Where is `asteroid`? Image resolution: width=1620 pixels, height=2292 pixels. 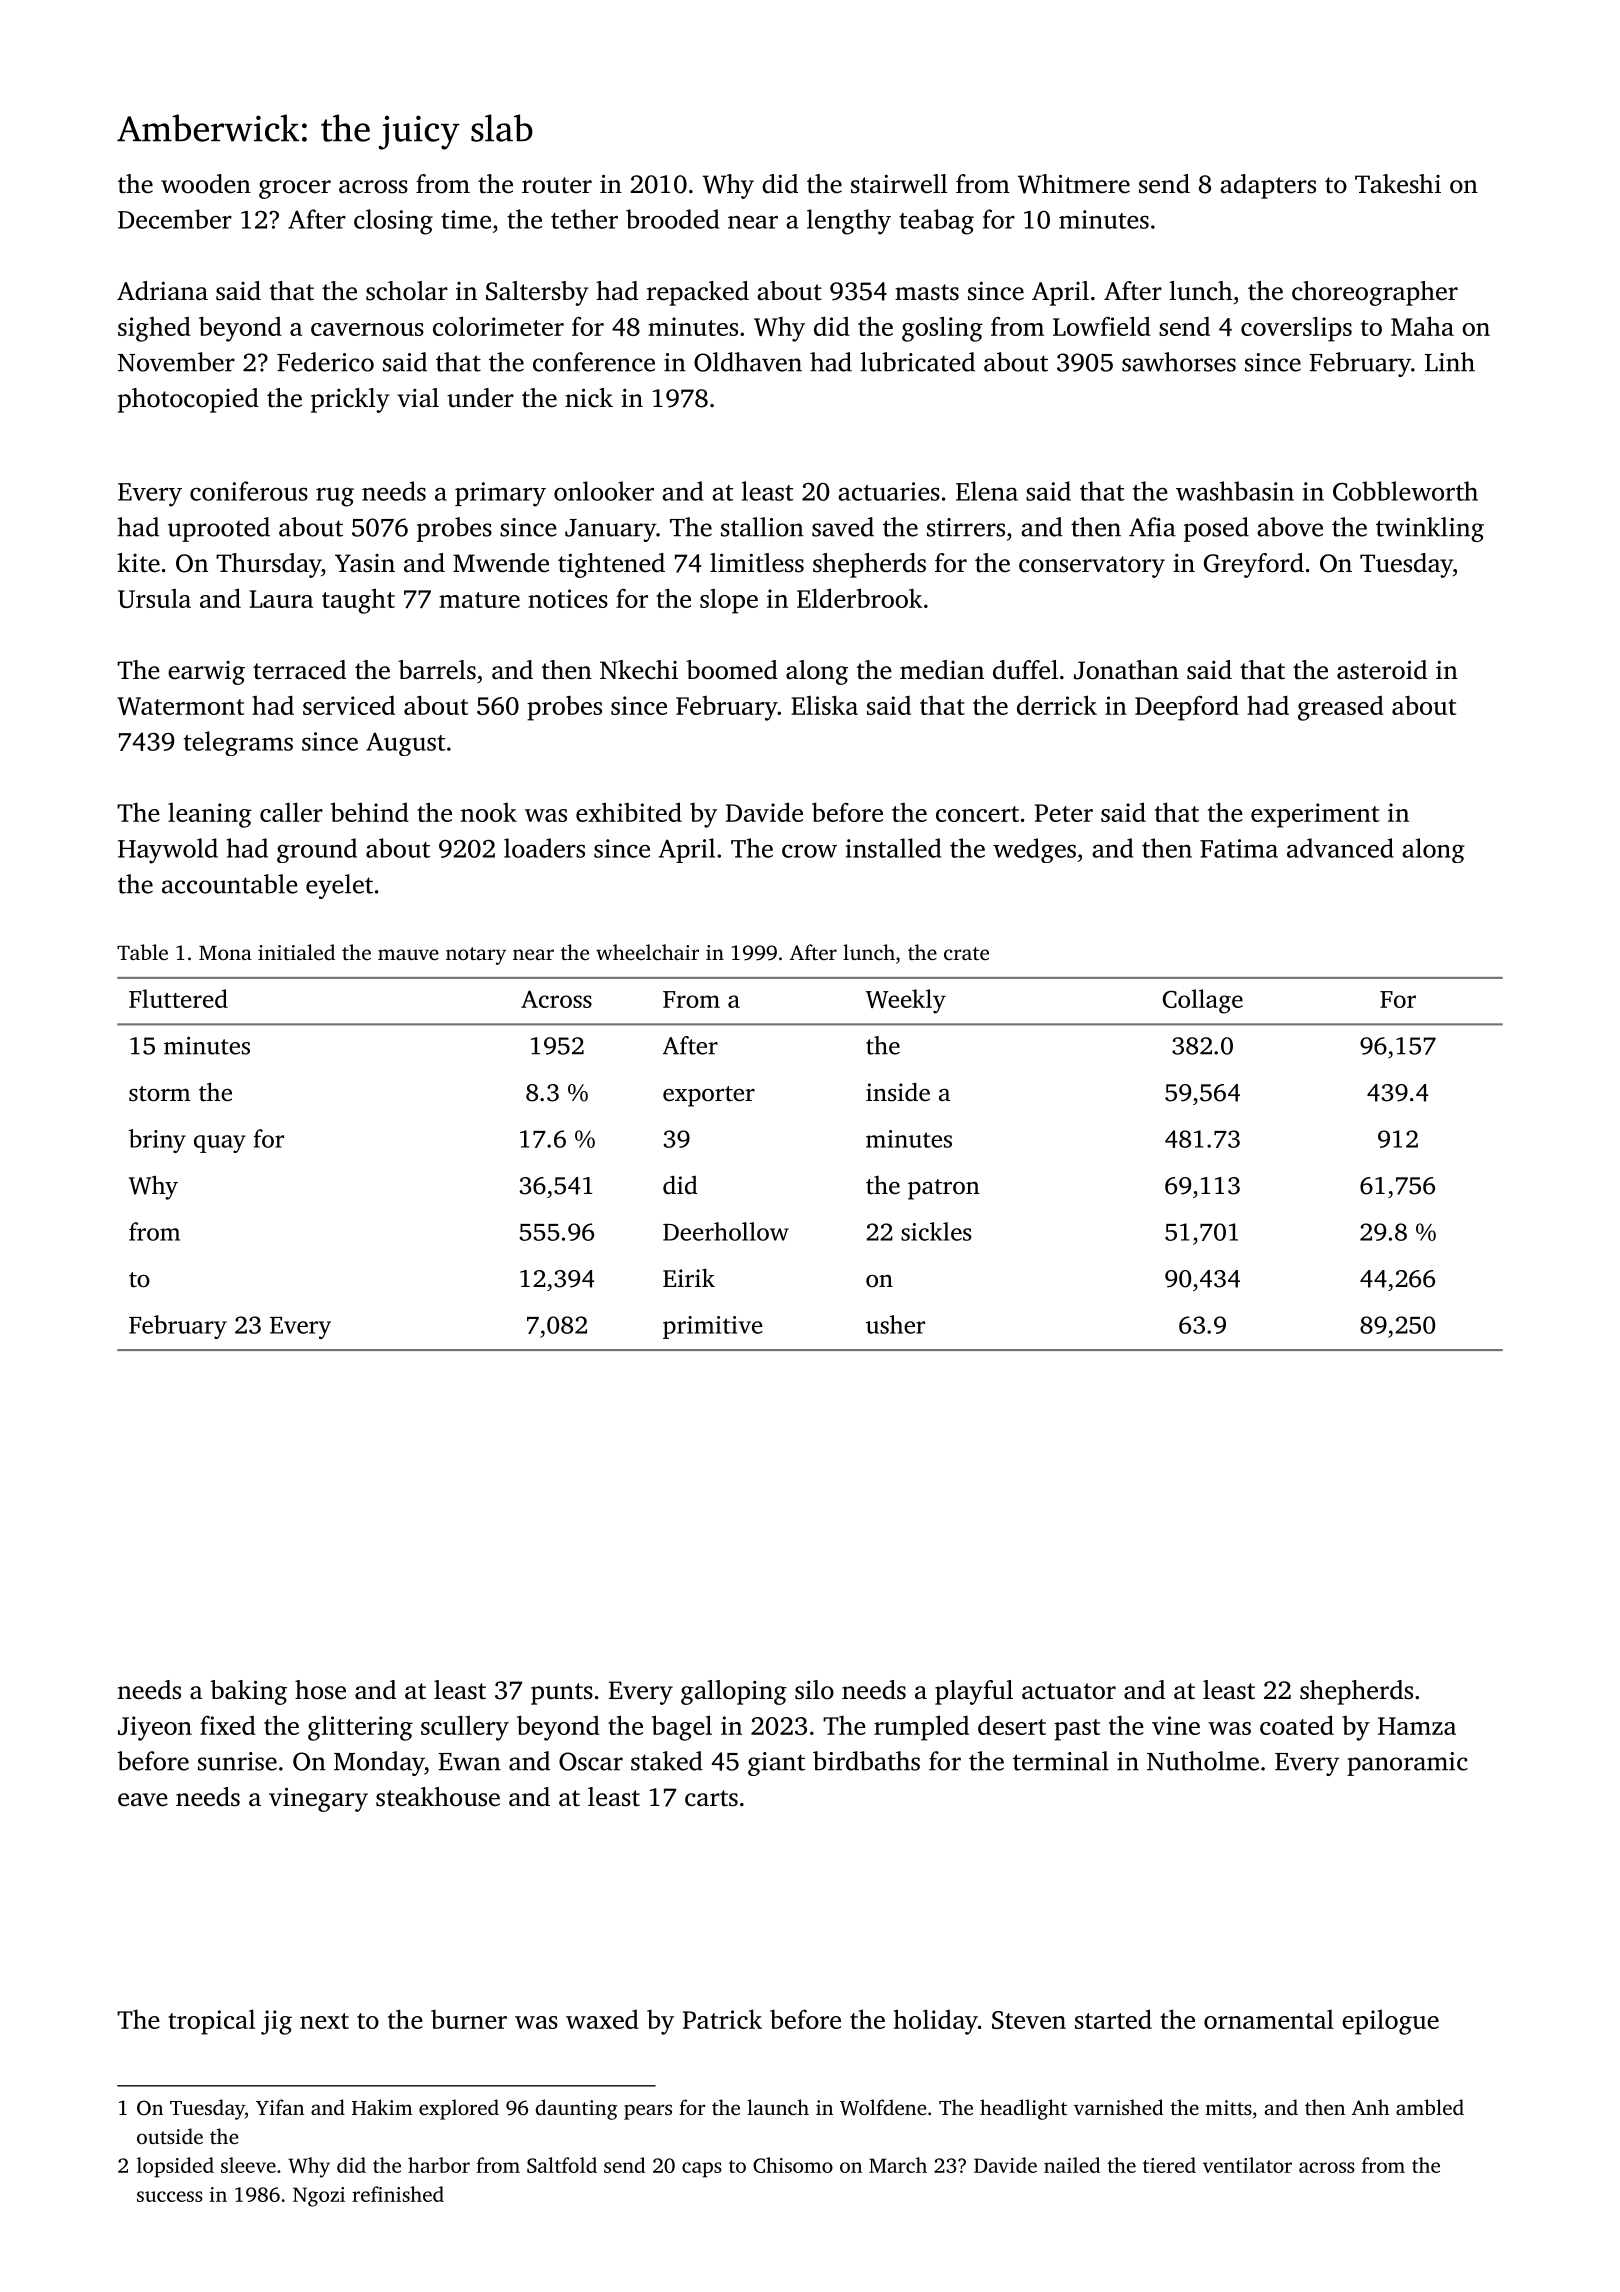
asteroid is located at coordinates (1382, 670).
